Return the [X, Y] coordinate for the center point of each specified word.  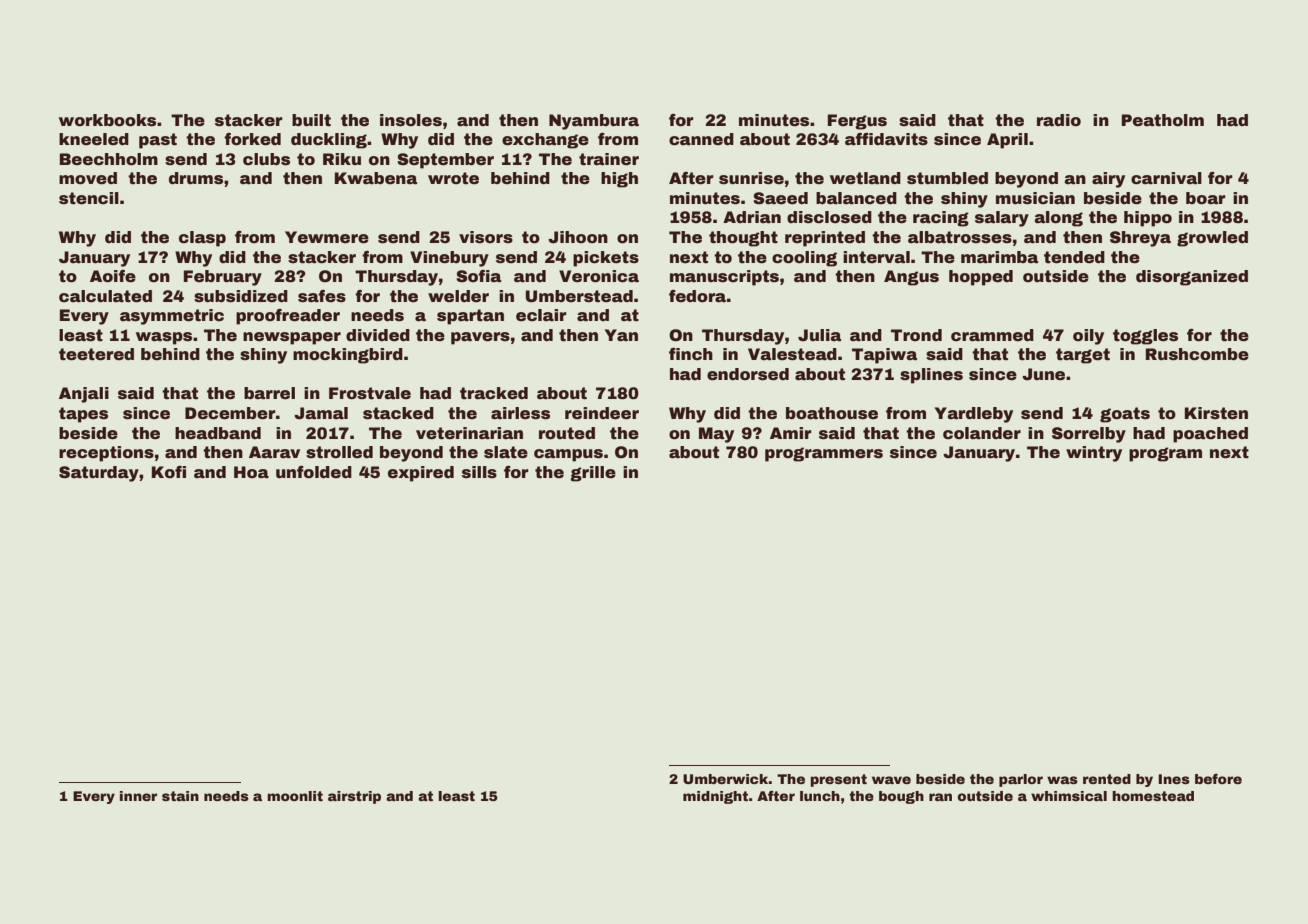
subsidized [241, 296]
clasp [202, 239]
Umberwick [726, 779]
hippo [1148, 219]
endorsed [748, 374]
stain [180, 796]
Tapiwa [884, 356]
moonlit [295, 796]
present [838, 780]
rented [1107, 779]
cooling [804, 259]
